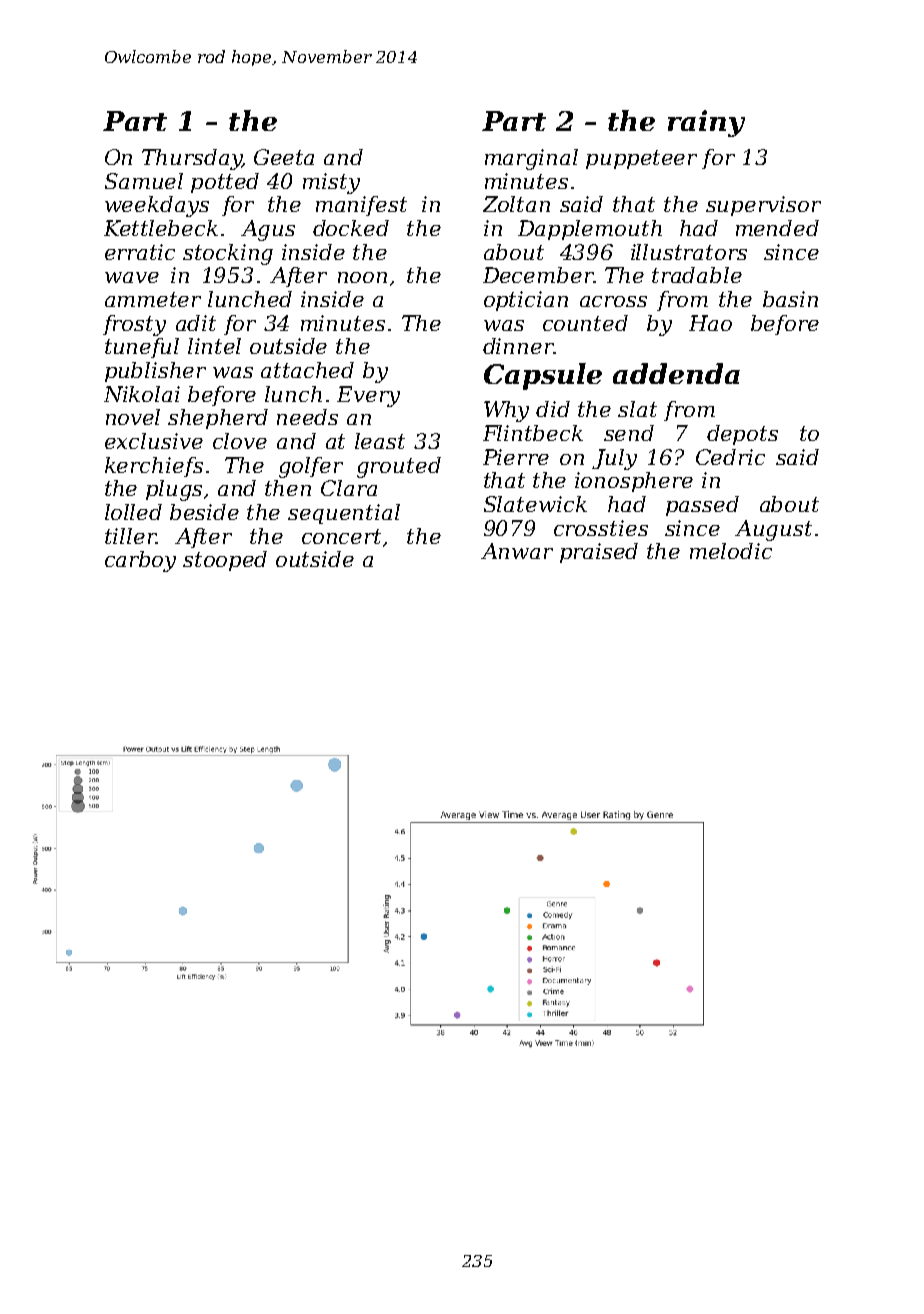 Image resolution: width=924 pixels, height=1314 pixels. I want to click on Every, so click(368, 396).
